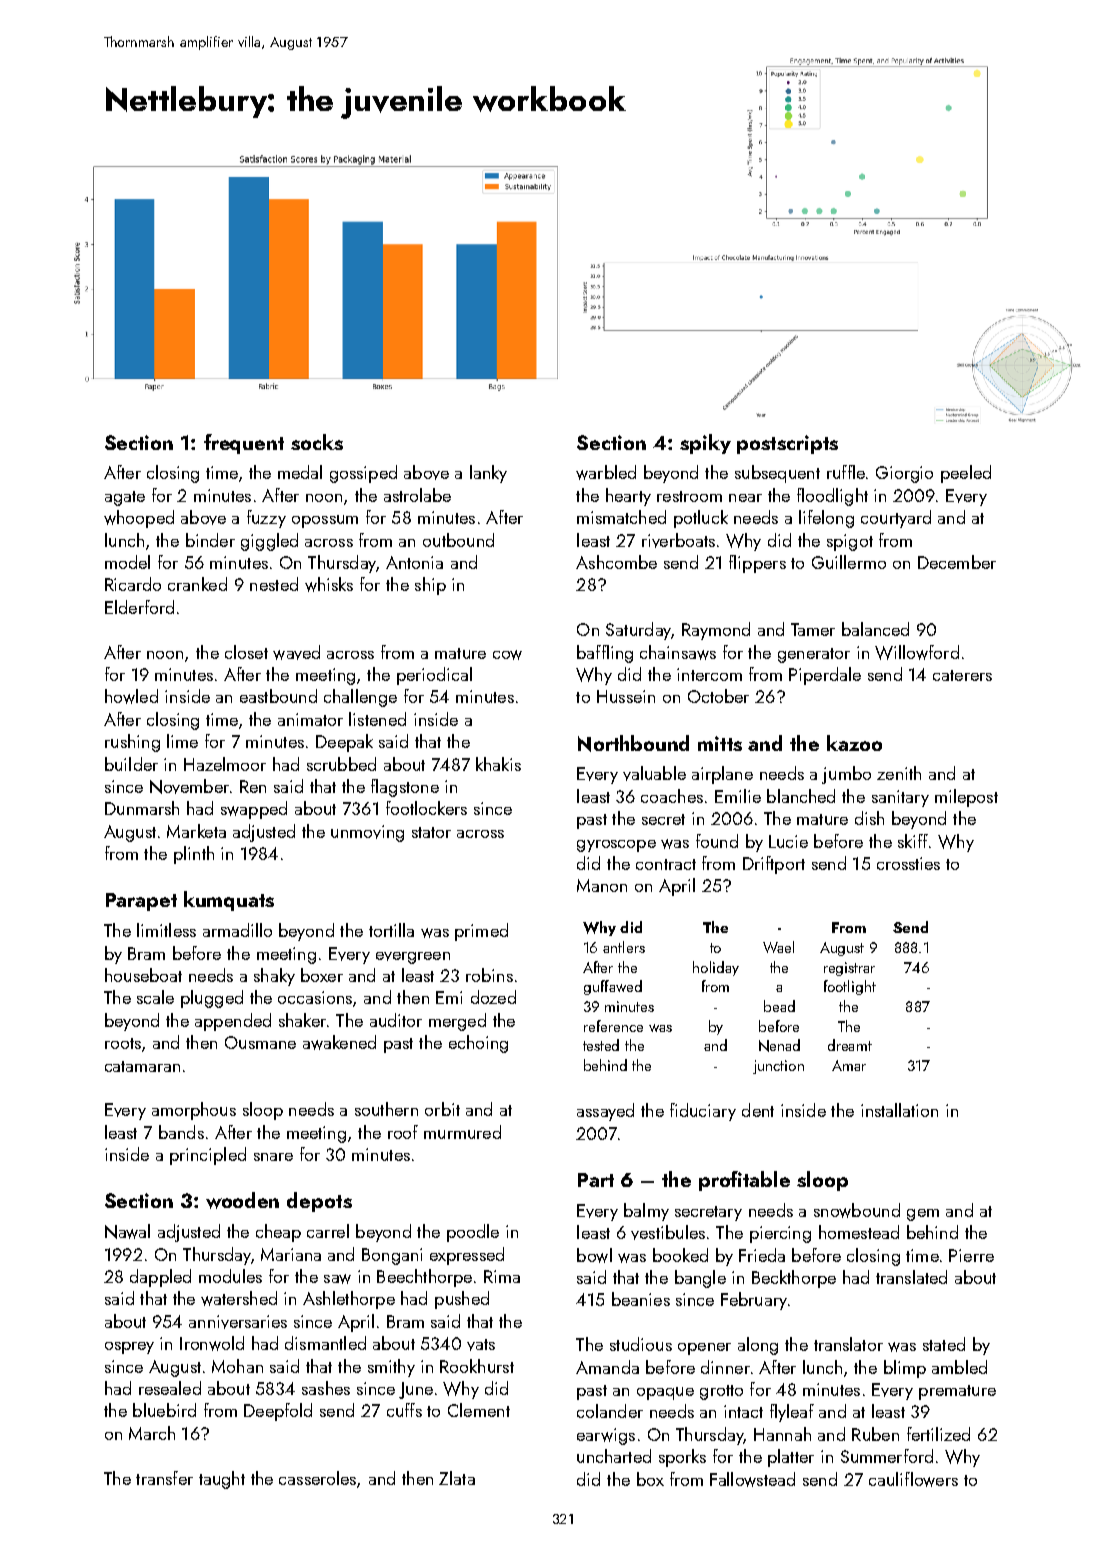  I want to click on dappled, so click(160, 1278).
